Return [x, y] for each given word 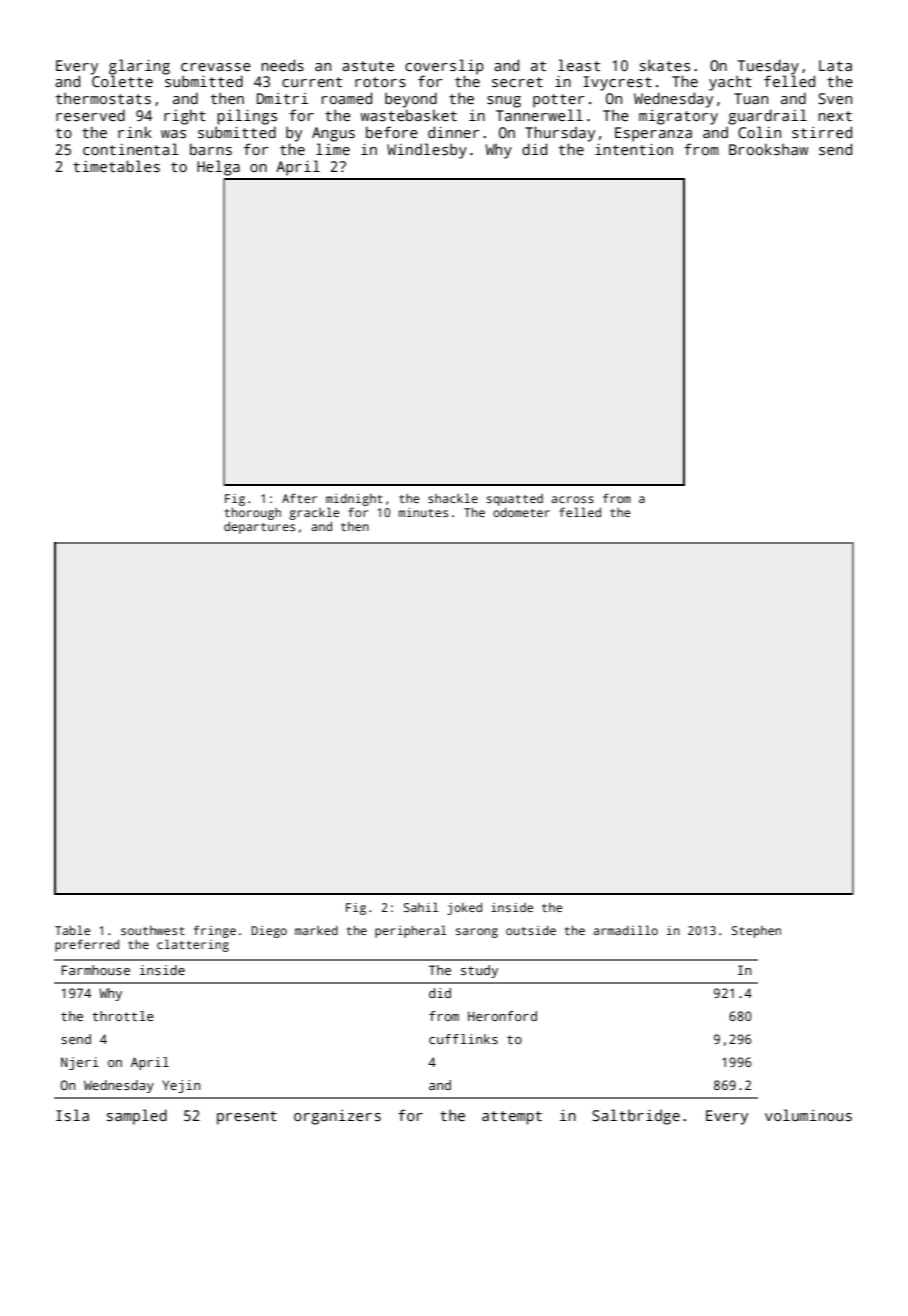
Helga [218, 168]
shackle [453, 498]
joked [464, 908]
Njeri [80, 1063]
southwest [153, 930]
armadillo [625, 930]
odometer [521, 512]
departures [259, 527]
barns [211, 149]
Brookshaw [768, 149]
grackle [314, 513]
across [572, 499]
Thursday [560, 134]
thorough [253, 513]
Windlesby [427, 151]
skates [665, 65]
